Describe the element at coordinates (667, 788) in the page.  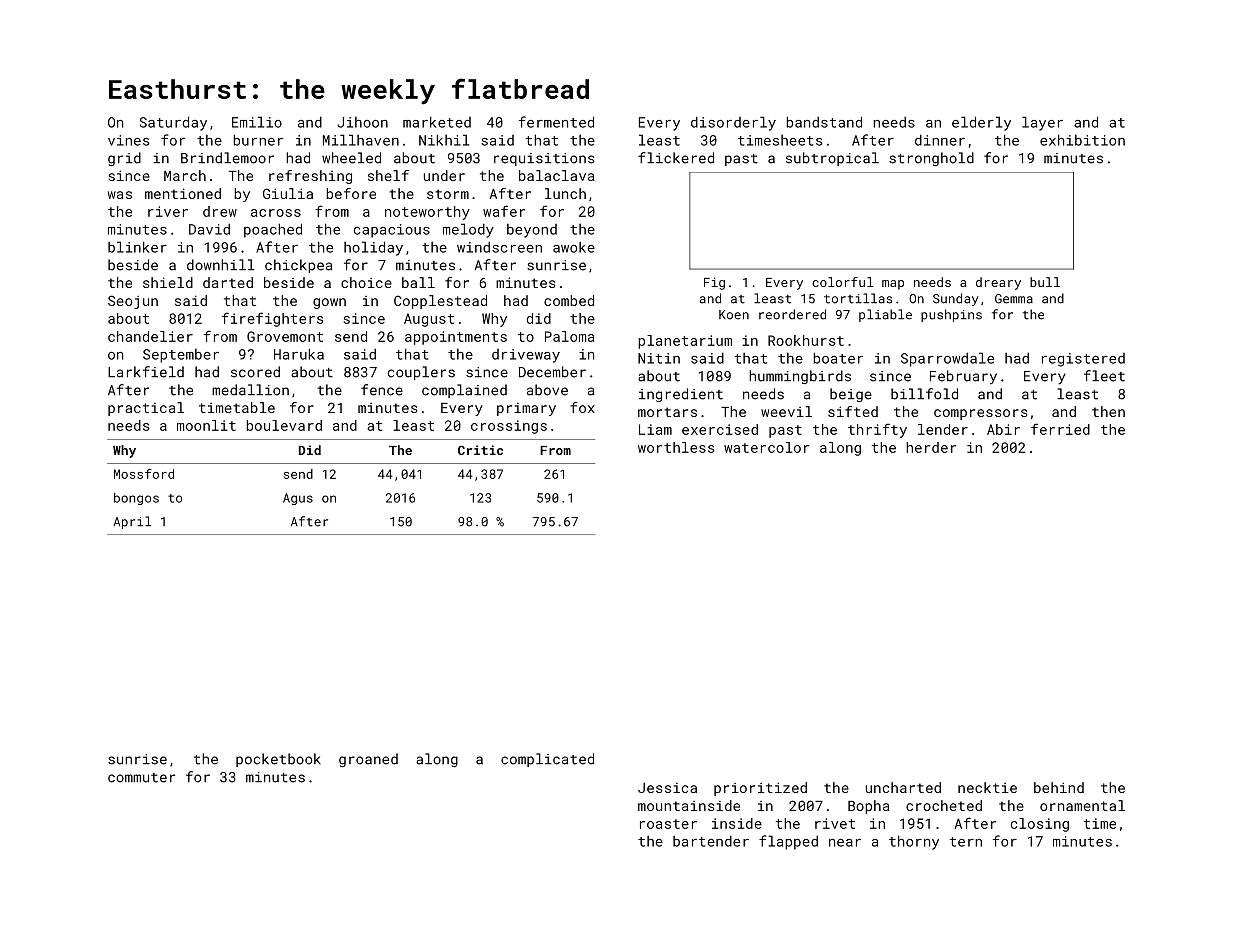
I see `Jessica` at that location.
